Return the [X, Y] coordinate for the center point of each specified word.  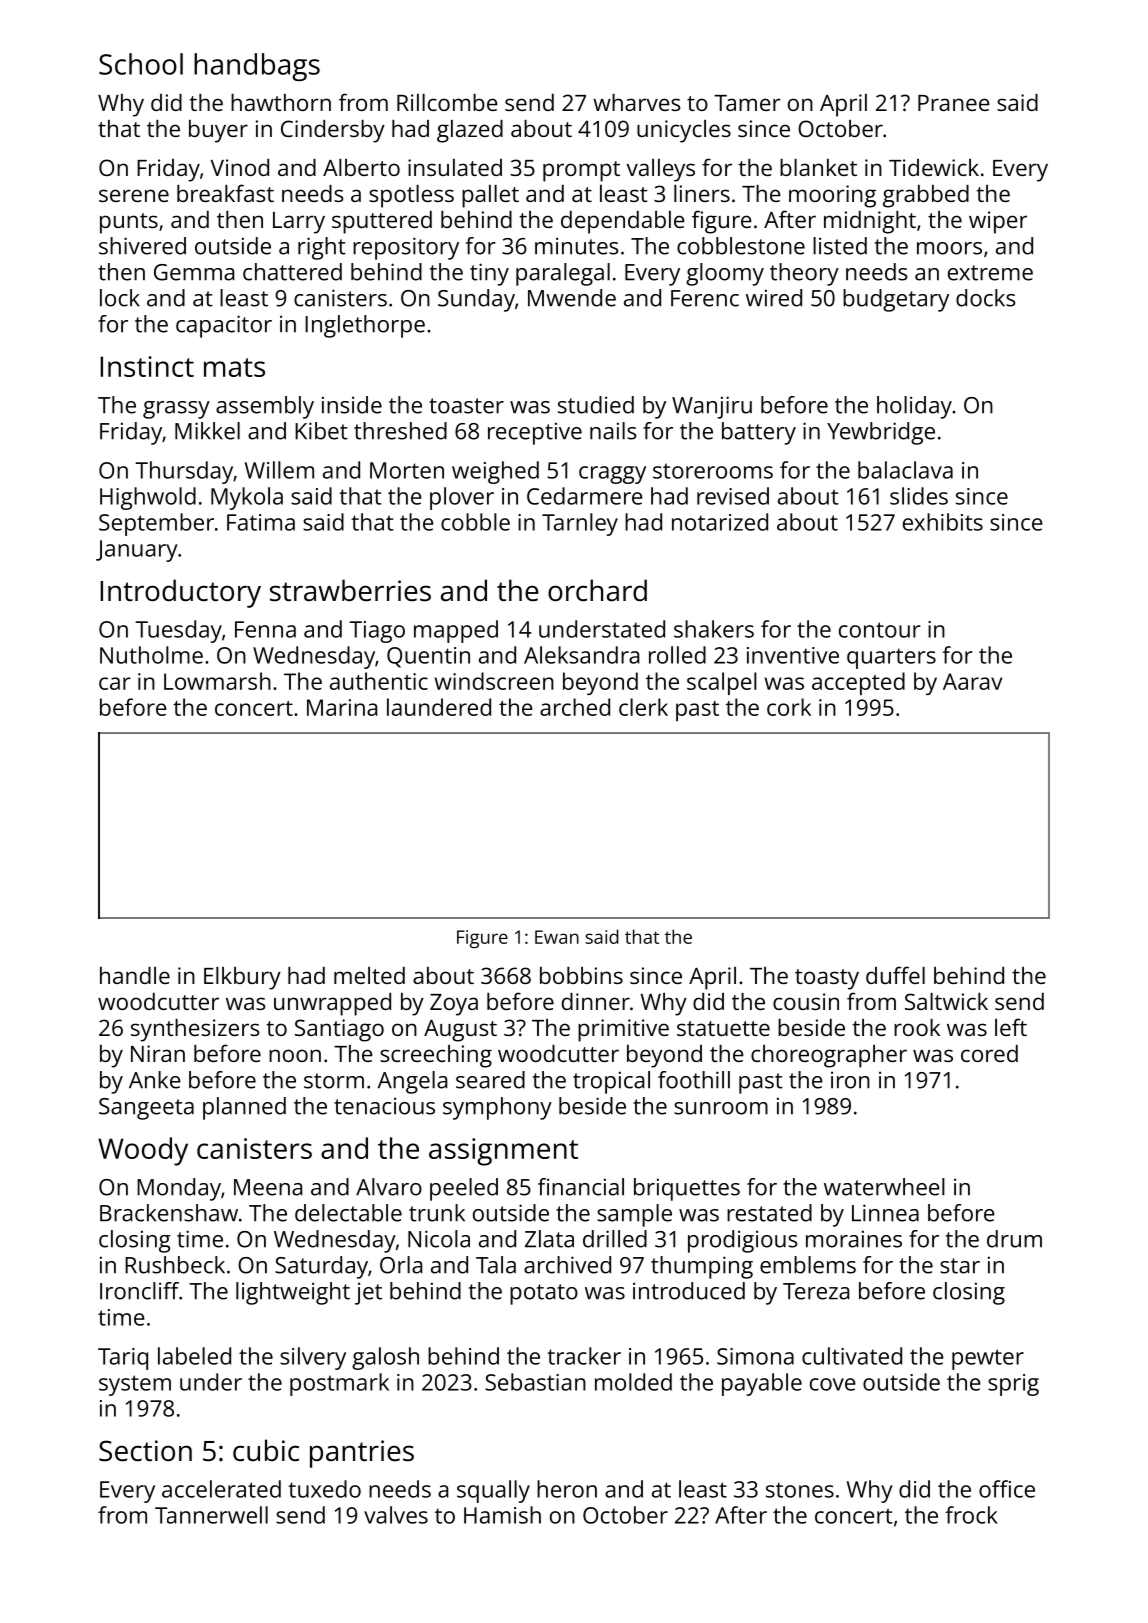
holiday [914, 407]
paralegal [563, 274]
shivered [142, 246]
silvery [313, 1358]
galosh [385, 1358]
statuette [723, 1028]
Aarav [972, 681]
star [960, 1266]
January [137, 551]
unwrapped [332, 1004]
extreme [990, 273]
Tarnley [580, 524]
